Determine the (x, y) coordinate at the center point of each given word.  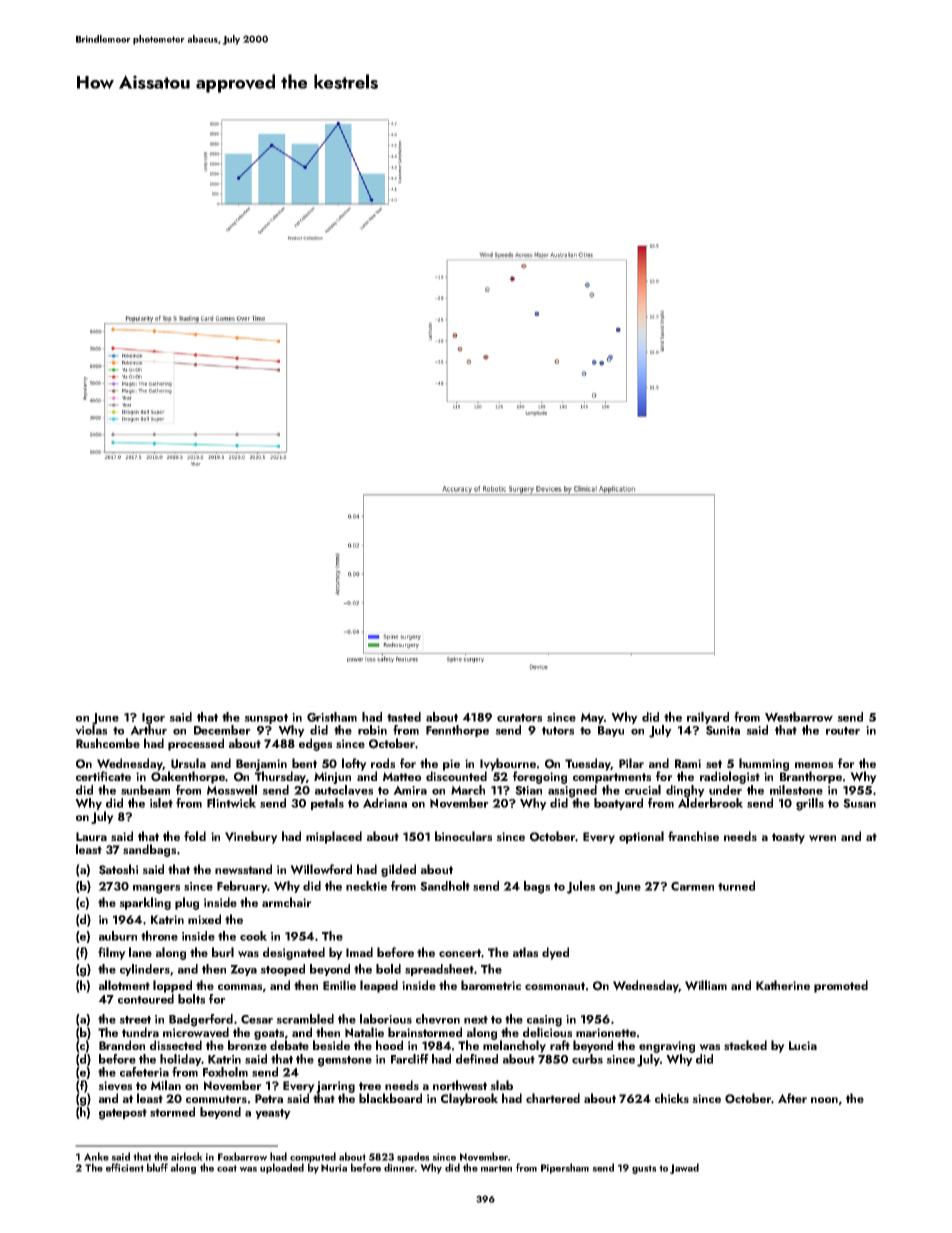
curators (519, 718)
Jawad (684, 1168)
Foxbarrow (242, 1156)
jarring (335, 1087)
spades (413, 1157)
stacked (745, 1045)
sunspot (266, 719)
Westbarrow (799, 717)
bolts (191, 999)
